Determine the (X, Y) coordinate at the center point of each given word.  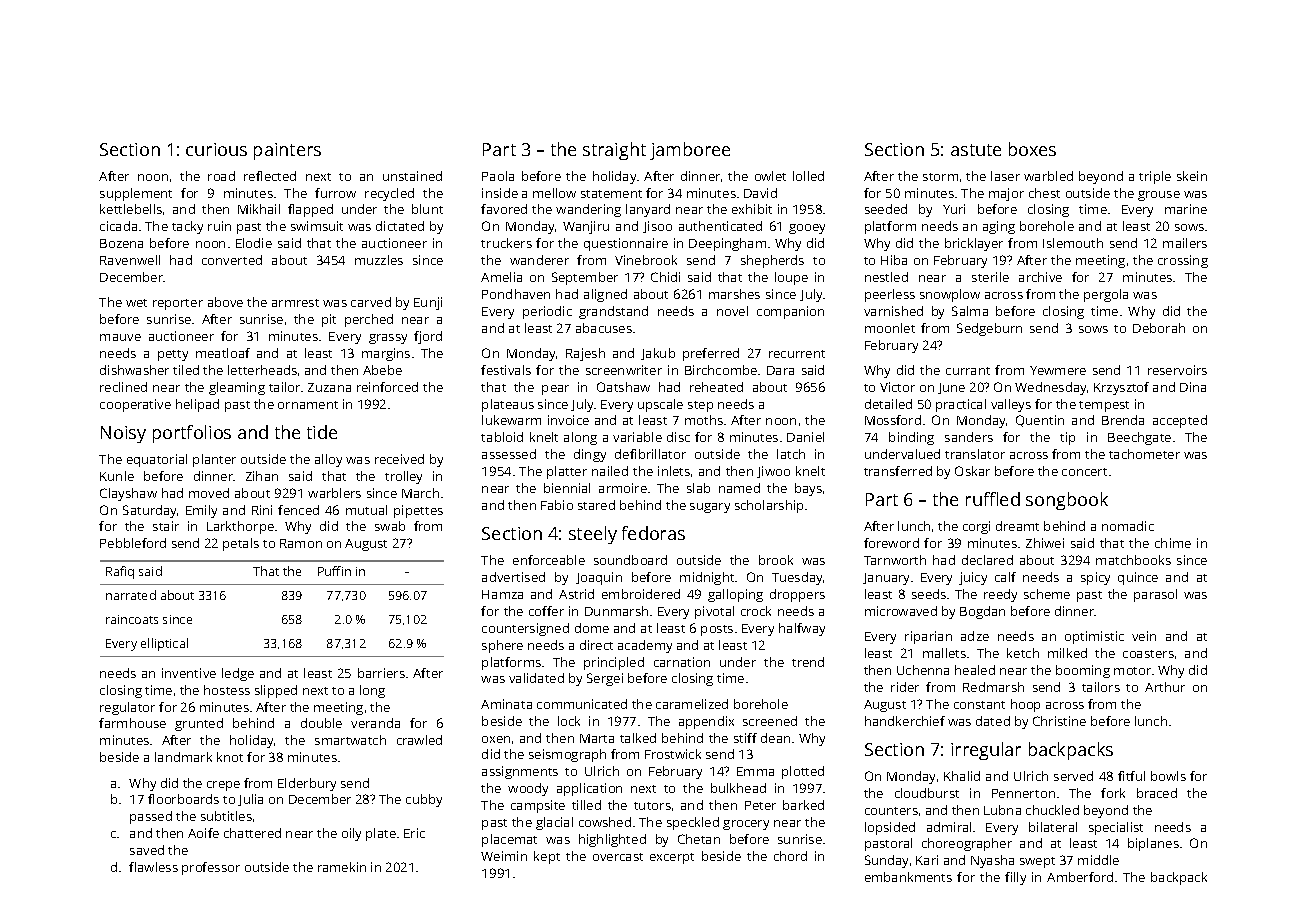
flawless (153, 867)
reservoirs (1177, 370)
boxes (1032, 149)
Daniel (805, 437)
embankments (908, 877)
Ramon (301, 543)
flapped (310, 210)
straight (614, 151)
